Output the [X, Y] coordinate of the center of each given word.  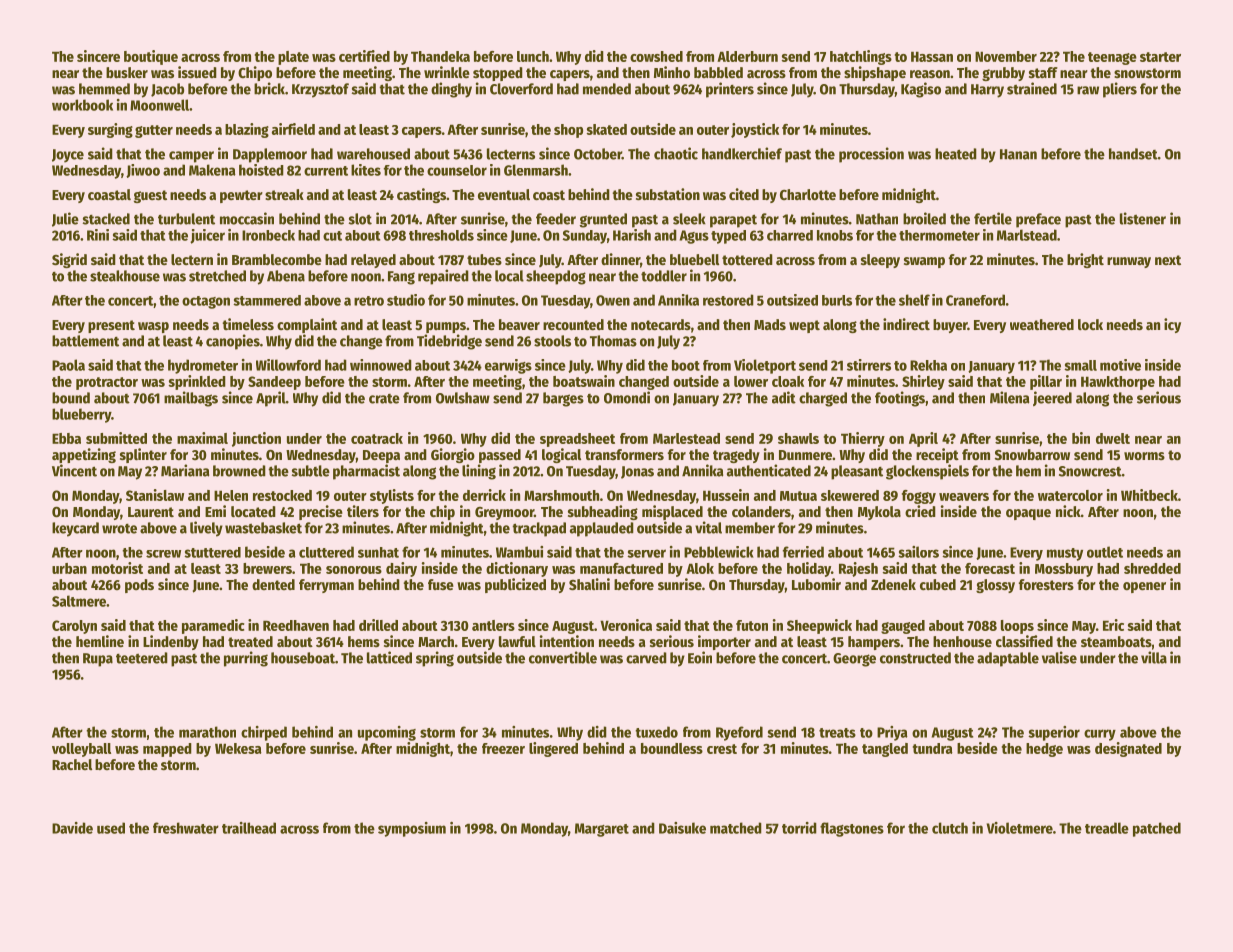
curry [1100, 735]
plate [293, 58]
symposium [412, 829]
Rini [98, 235]
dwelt [1113, 438]
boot [686, 365]
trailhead [249, 828]
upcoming [387, 733]
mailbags [191, 399]
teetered [142, 658]
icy [1172, 325]
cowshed [656, 56]
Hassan [932, 56]
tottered [747, 259]
